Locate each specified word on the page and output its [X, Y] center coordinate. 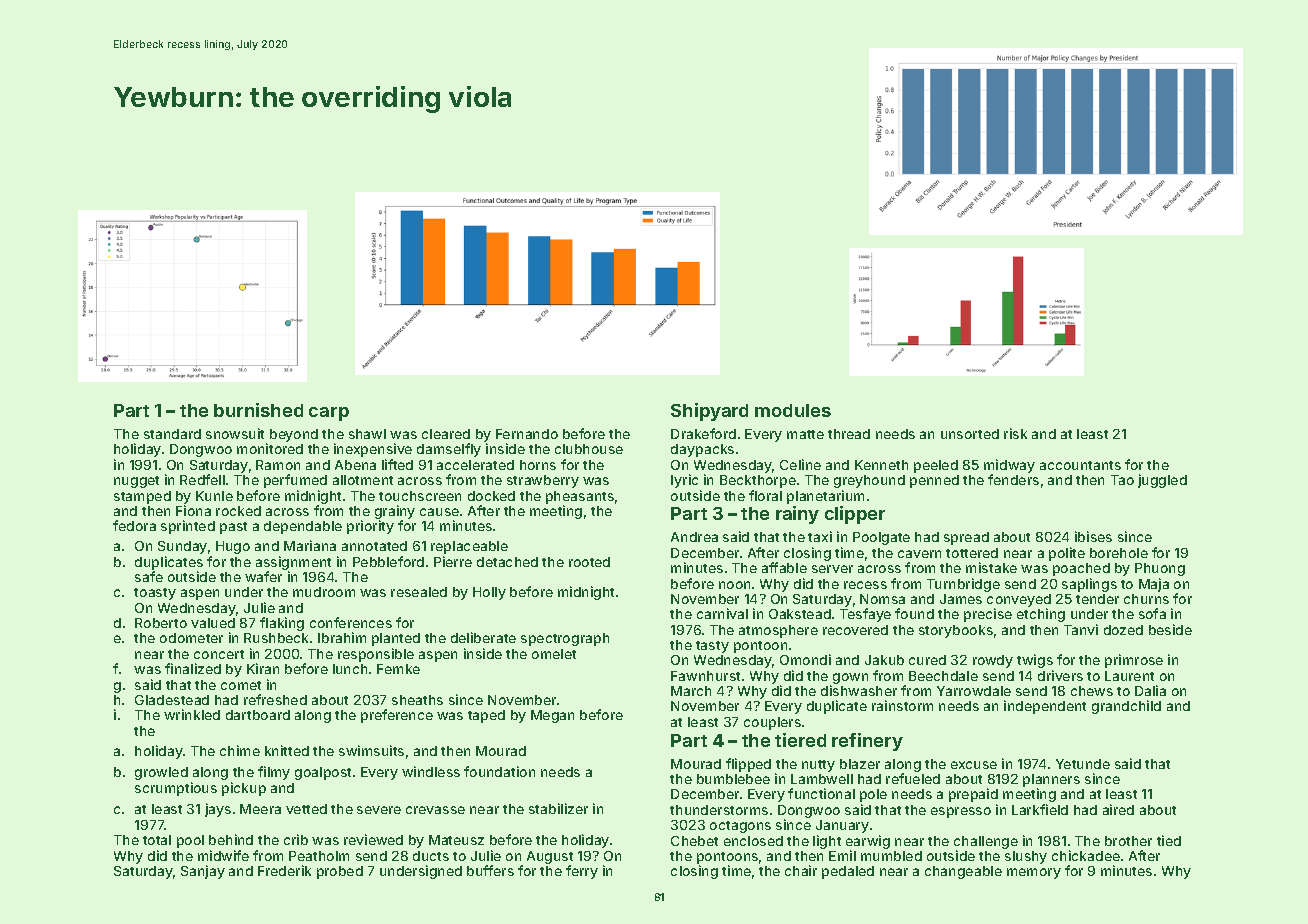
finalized [193, 668]
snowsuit [235, 433]
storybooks [956, 631]
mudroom [324, 592]
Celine [800, 464]
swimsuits [371, 750]
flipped [748, 765]
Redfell [202, 479]
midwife [223, 855]
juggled [1162, 481]
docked [491, 496]
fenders [1013, 479]
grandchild [1126, 707]
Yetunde [1083, 764]
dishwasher [859, 690]
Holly [489, 593]
